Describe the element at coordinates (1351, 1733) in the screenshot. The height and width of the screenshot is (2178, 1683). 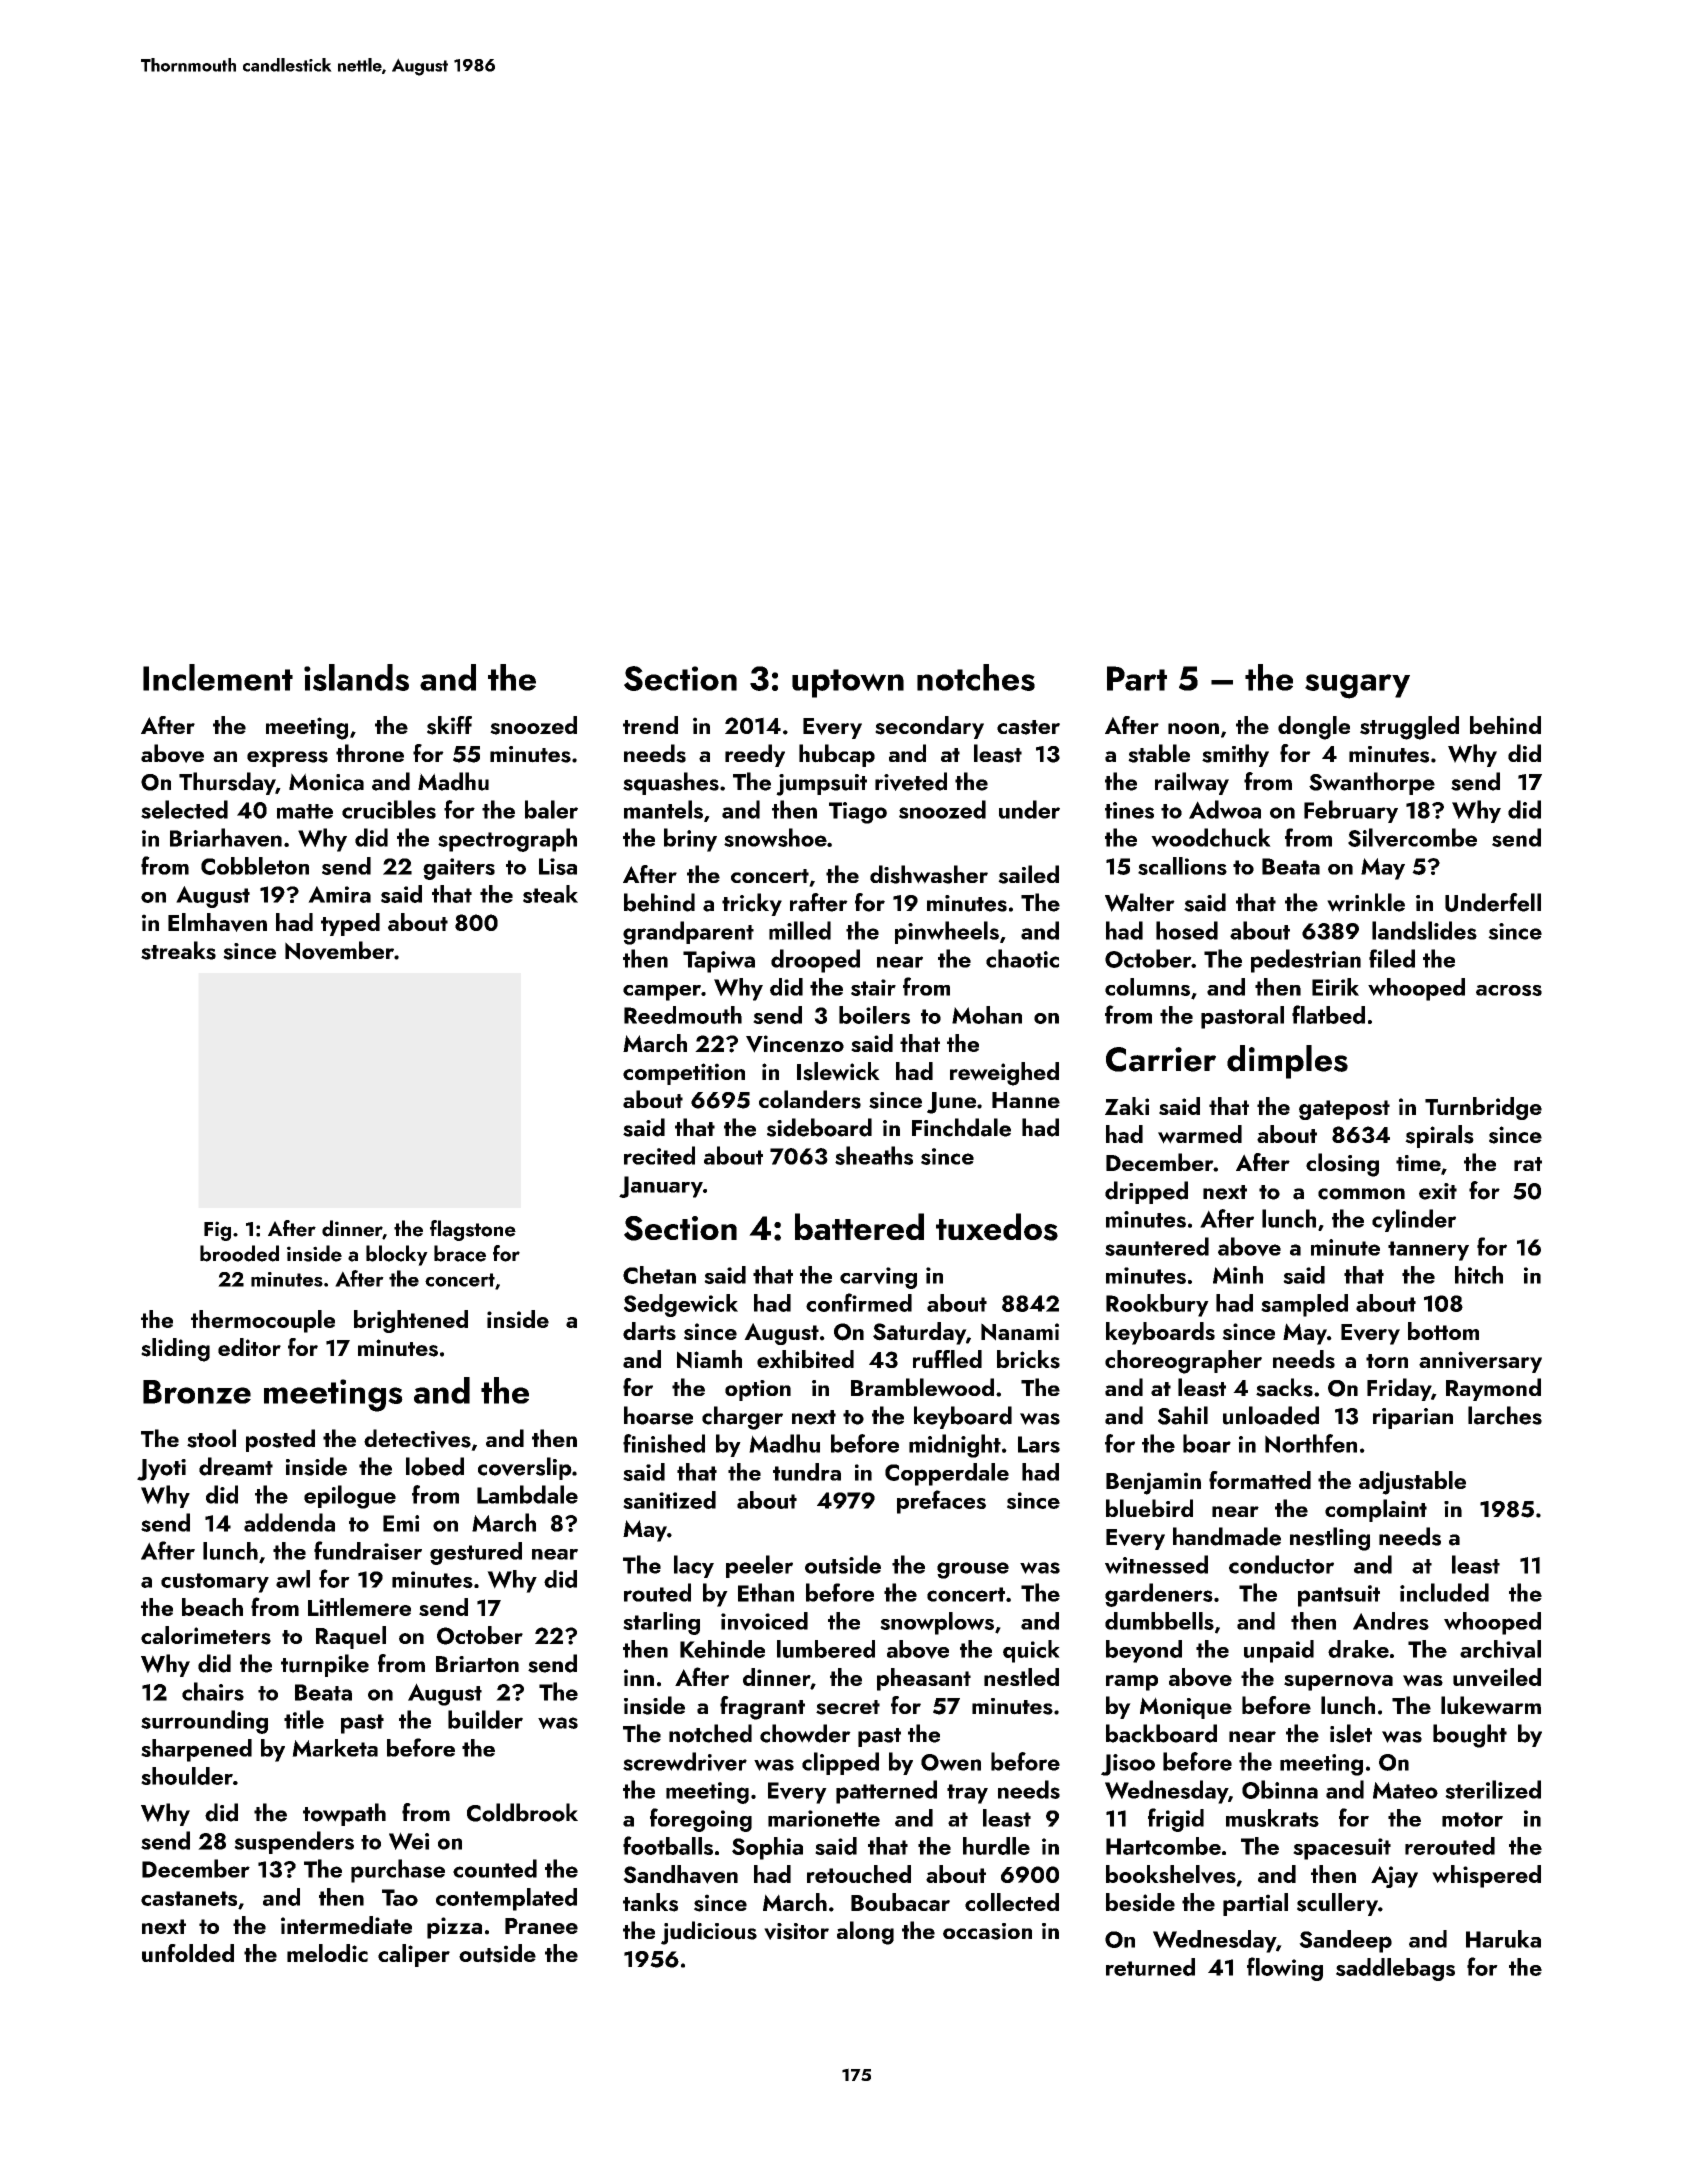
I see `islet` at that location.
